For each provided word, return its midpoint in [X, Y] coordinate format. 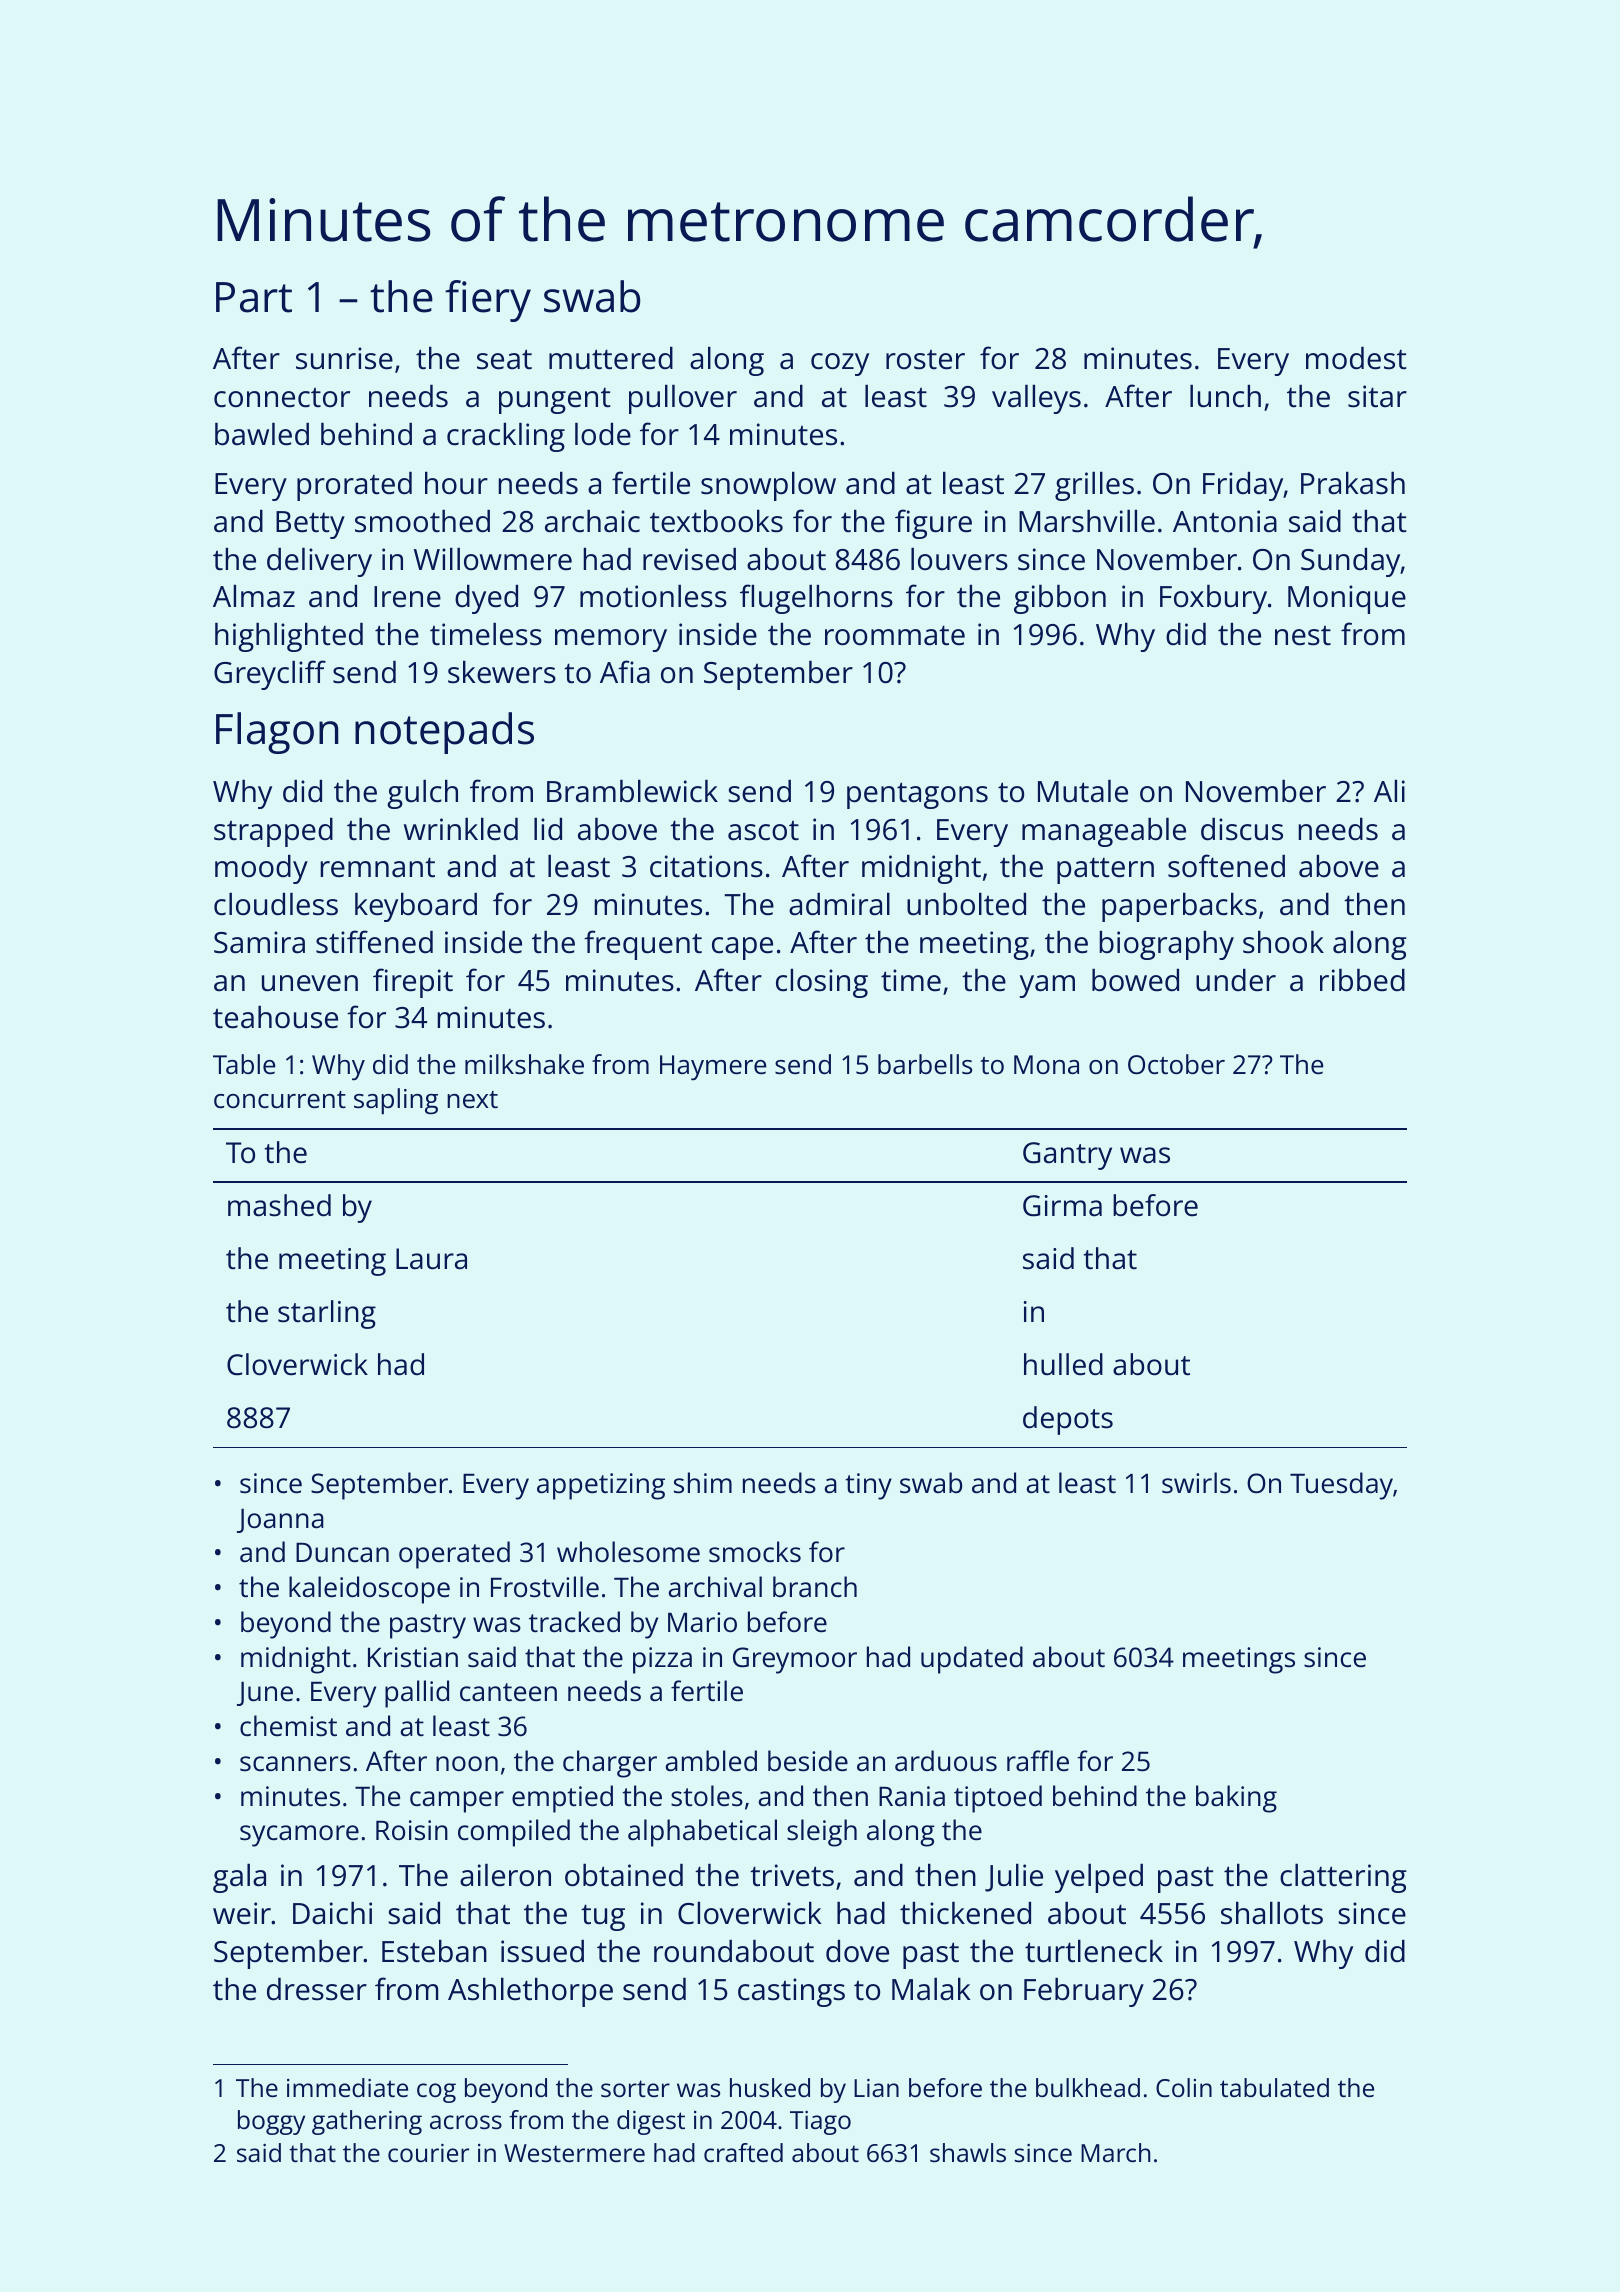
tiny [868, 1486]
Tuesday [1341, 1486]
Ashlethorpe [530, 1992]
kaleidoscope [369, 1590]
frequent [643, 945]
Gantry [1067, 1156]
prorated [354, 486]
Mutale [1083, 791]
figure [933, 524]
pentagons [917, 795]
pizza [662, 1660]
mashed [279, 1205]
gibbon [1060, 599]
